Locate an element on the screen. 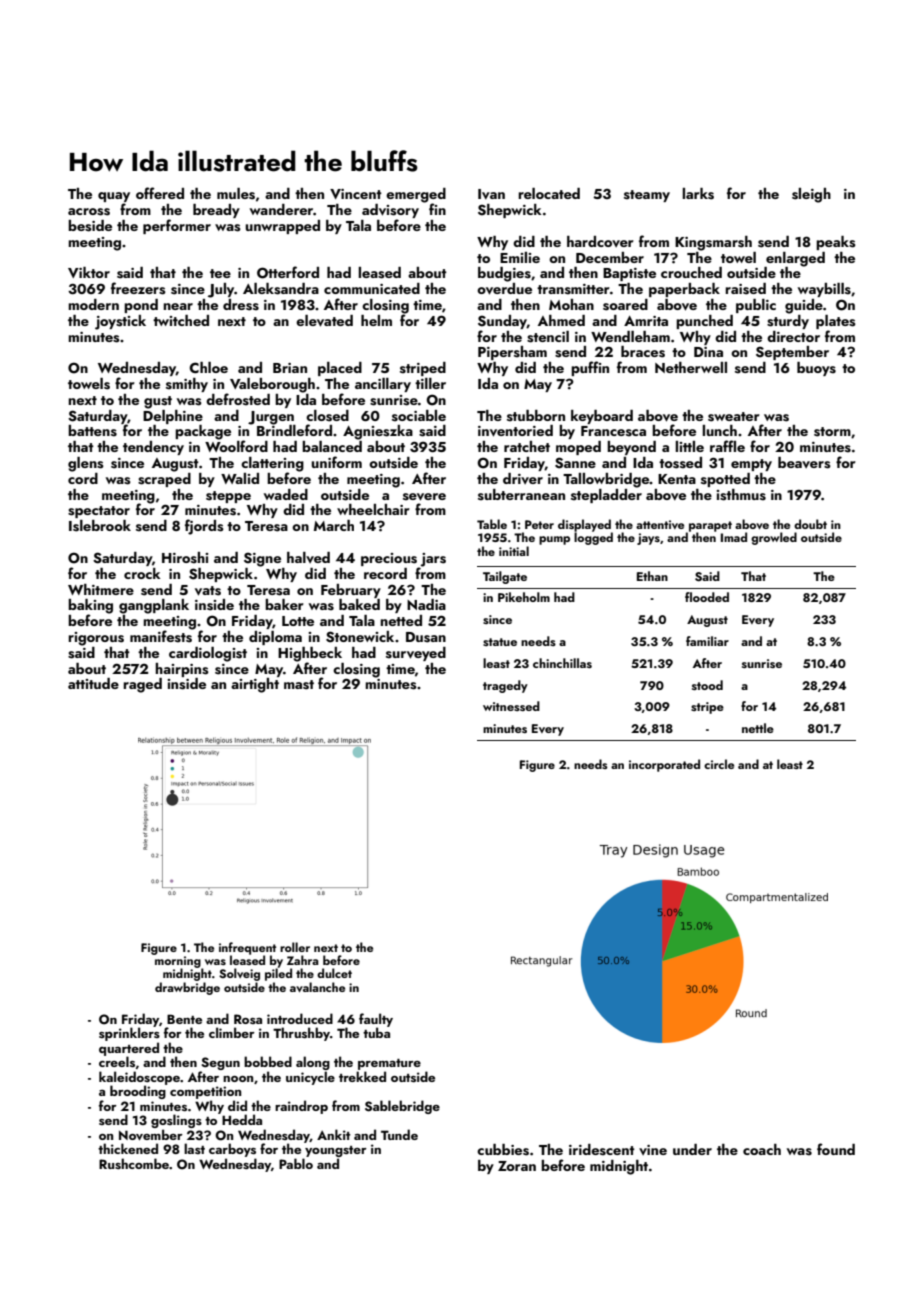  defrosted is located at coordinates (238, 399).
